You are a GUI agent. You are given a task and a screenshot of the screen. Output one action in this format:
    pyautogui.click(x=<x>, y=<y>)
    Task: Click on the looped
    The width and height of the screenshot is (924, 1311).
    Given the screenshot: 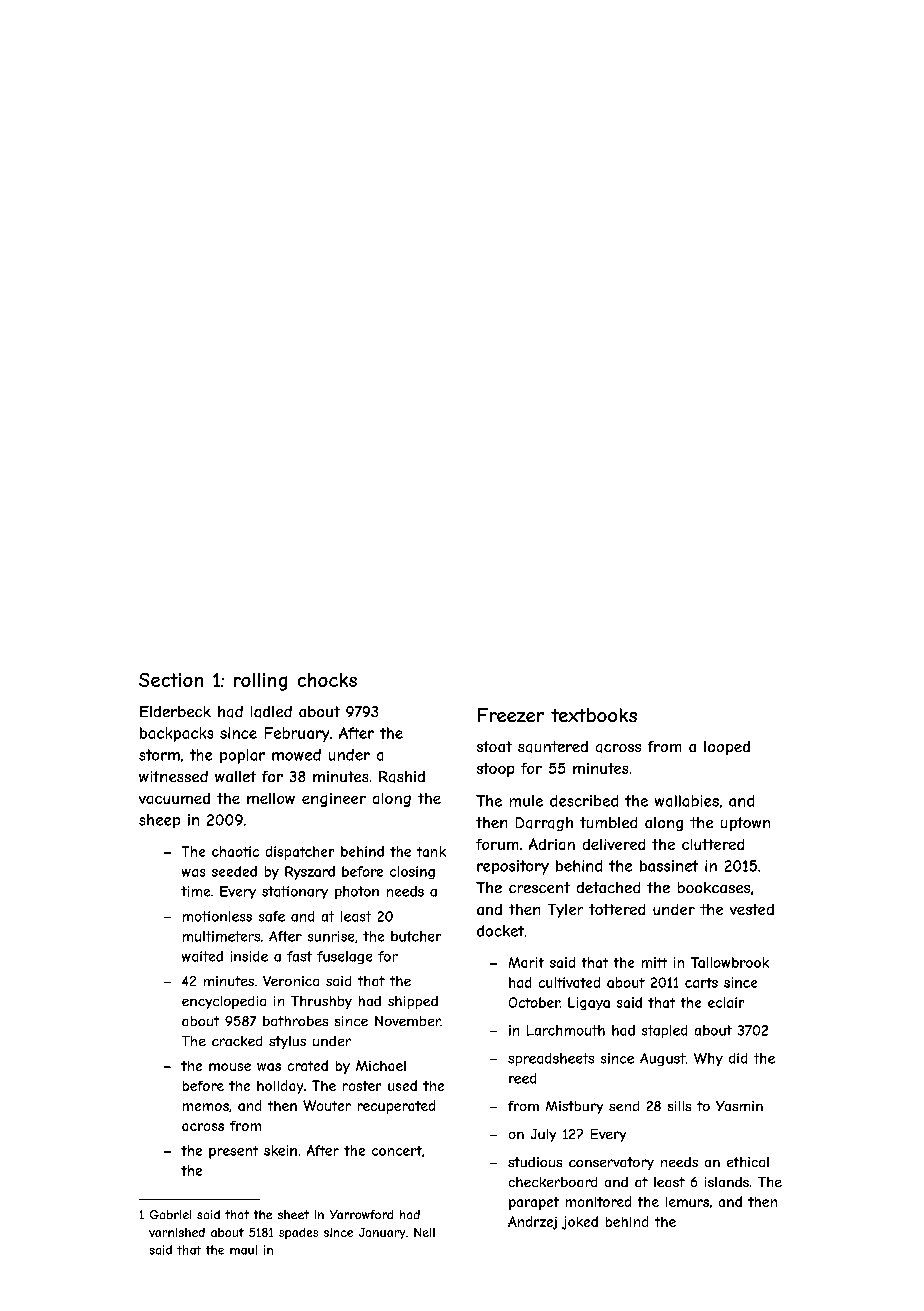 What is the action you would take?
    pyautogui.click(x=727, y=748)
